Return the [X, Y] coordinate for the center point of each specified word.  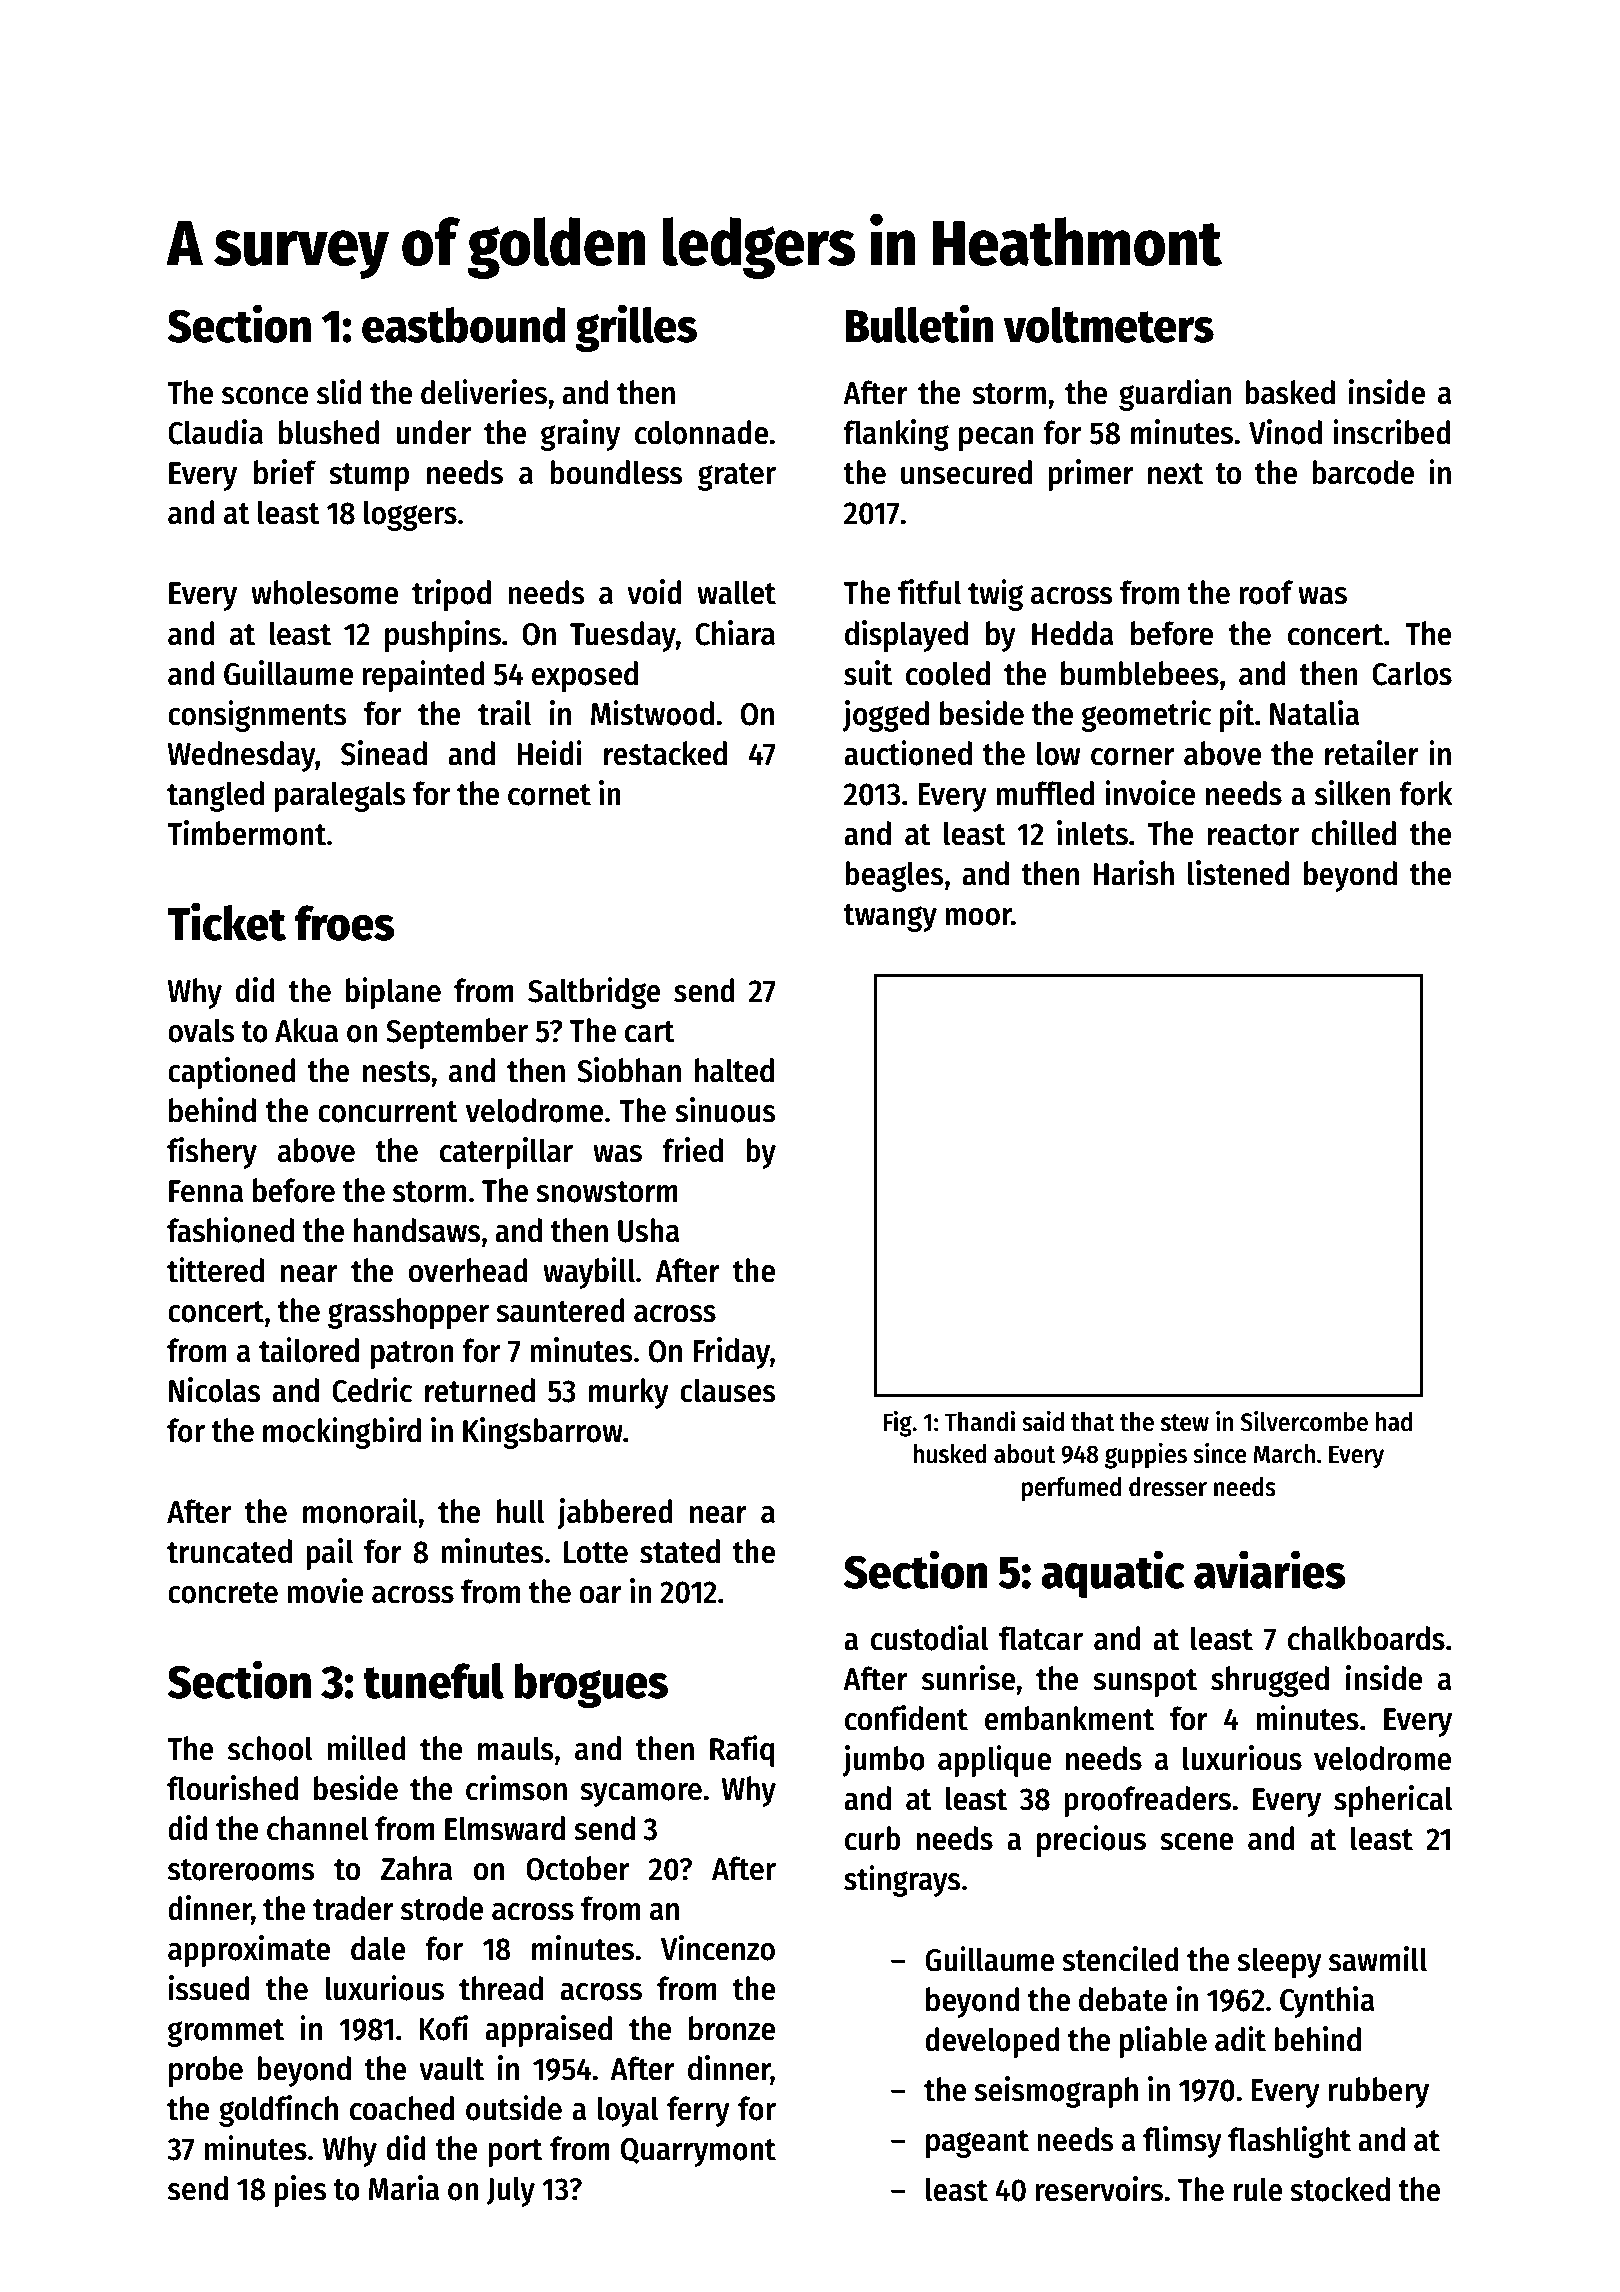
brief [285, 472]
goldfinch [278, 2111]
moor [978, 917]
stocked [1340, 2189]
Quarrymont [698, 2152]
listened [1238, 873]
